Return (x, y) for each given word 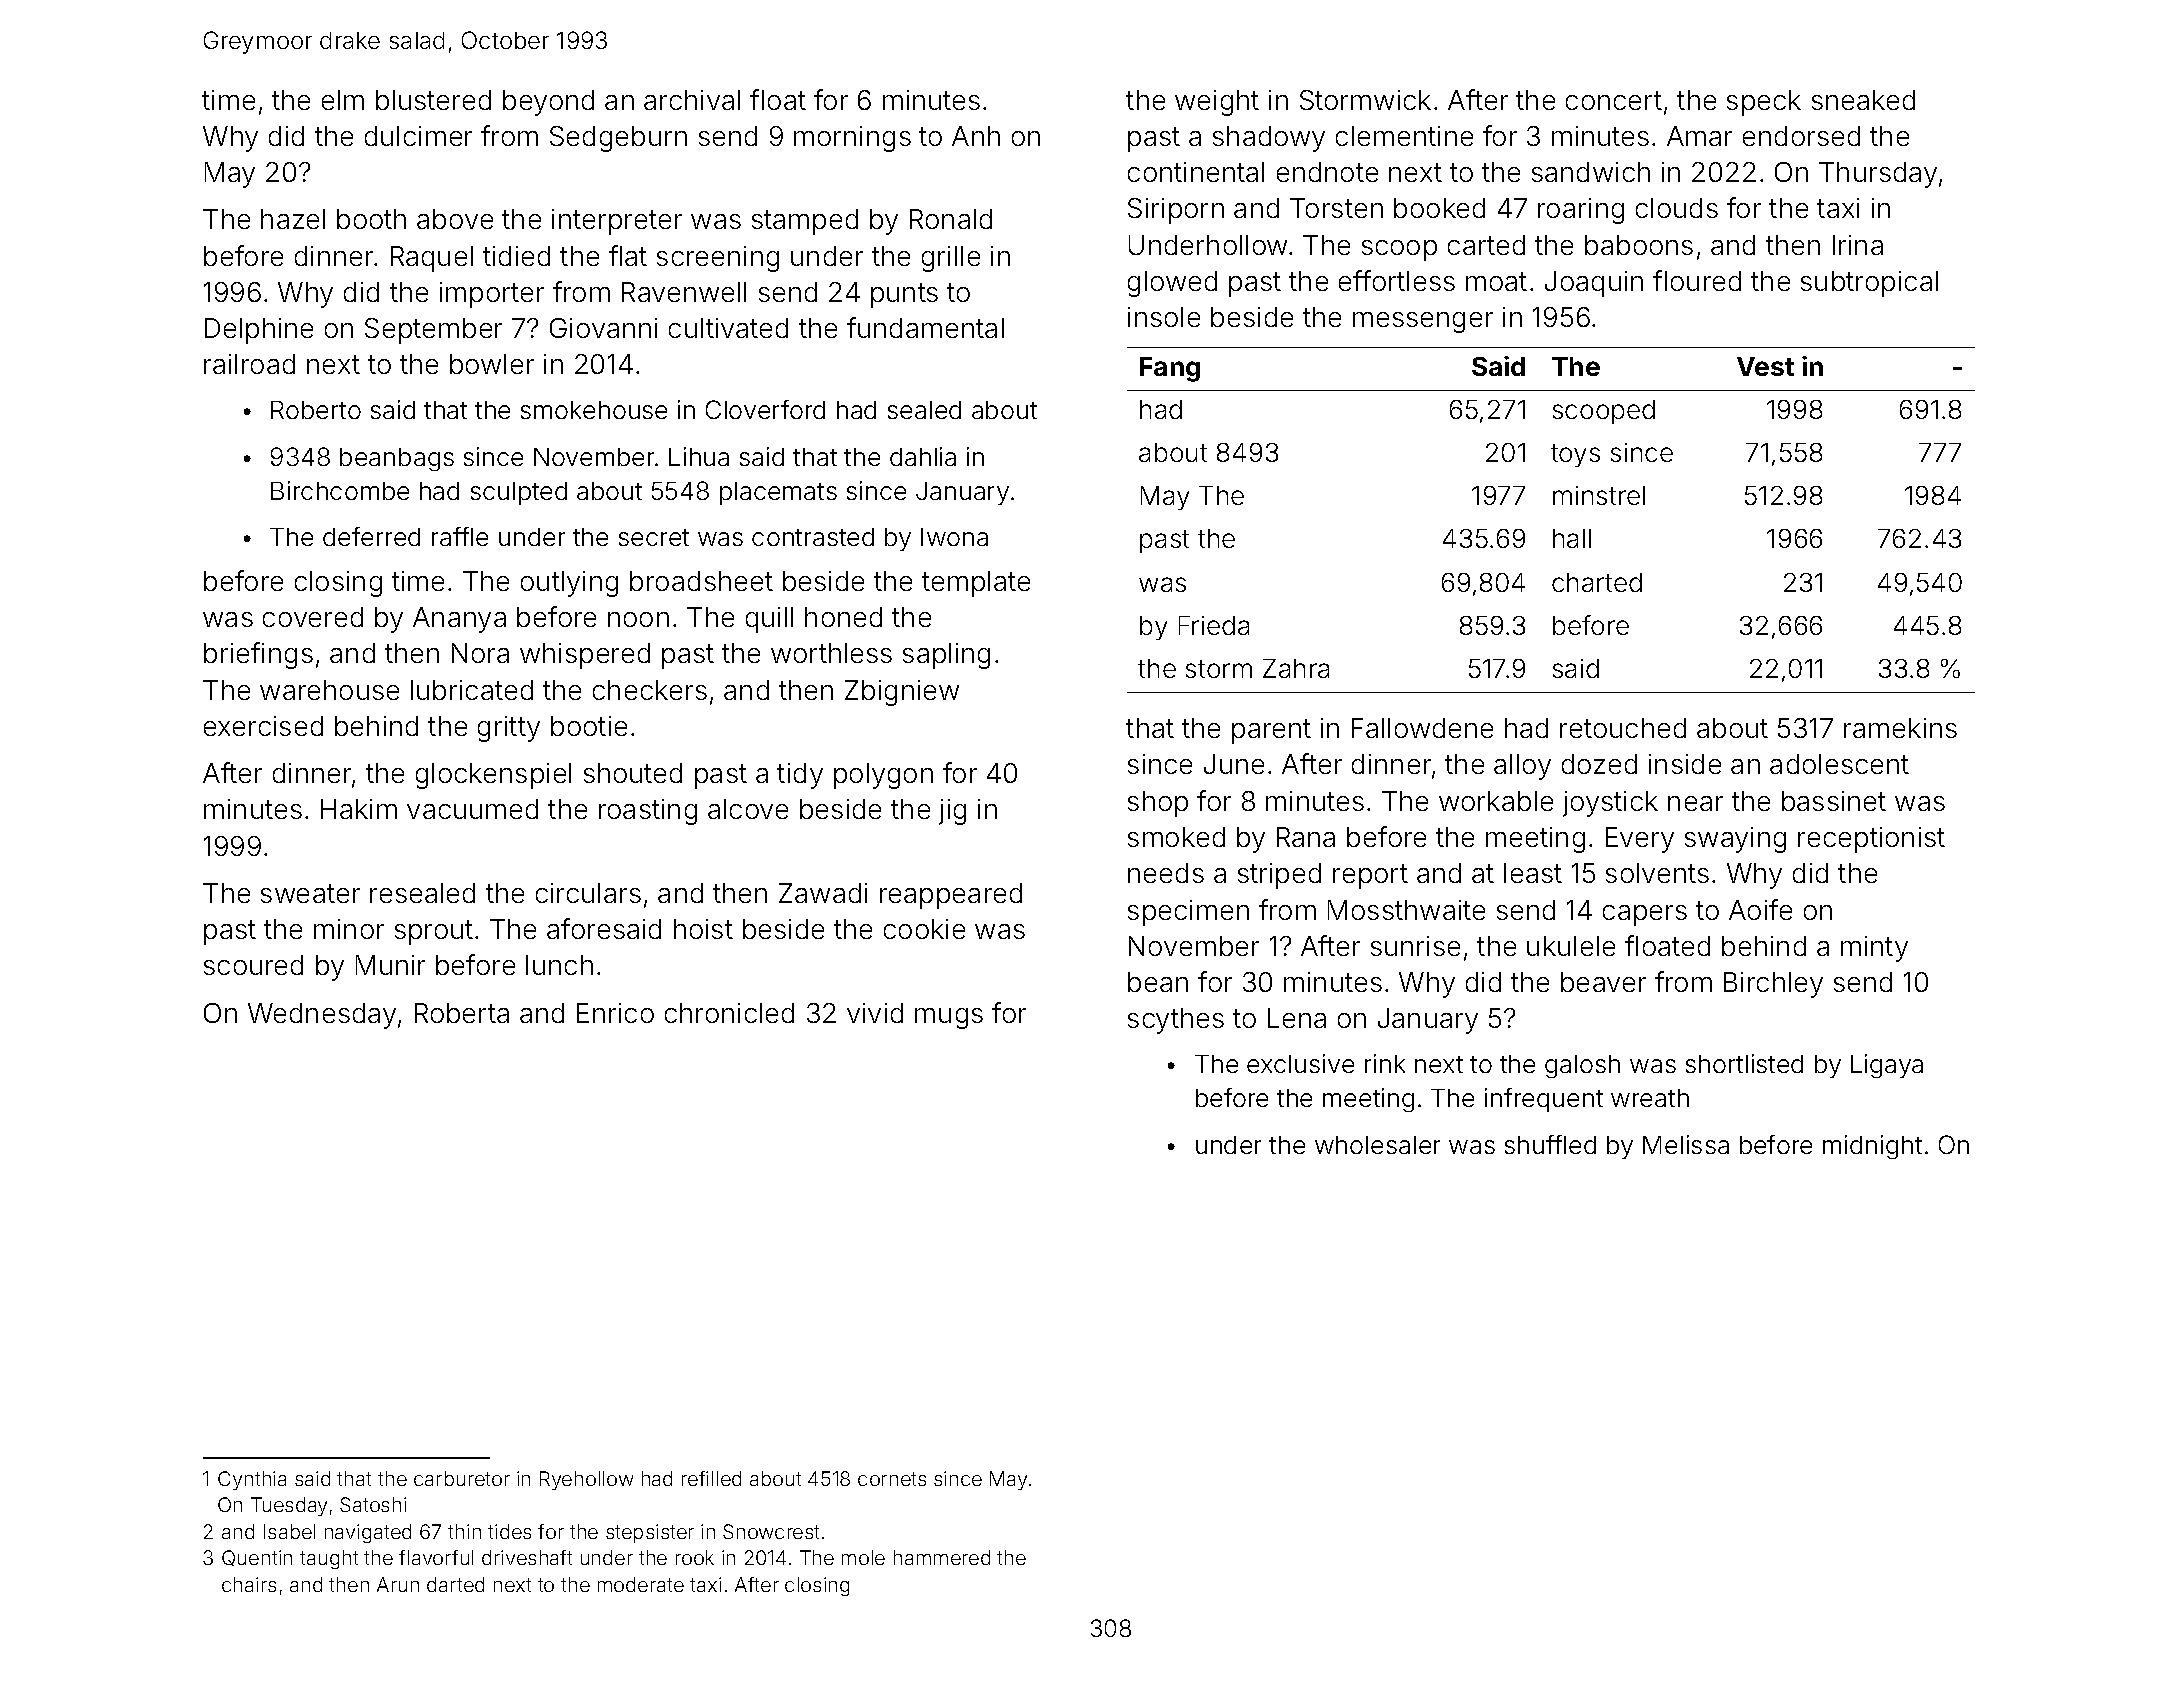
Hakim (359, 809)
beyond (548, 103)
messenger (1423, 322)
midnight (1872, 1147)
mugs (949, 1018)
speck (1764, 103)
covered (313, 617)
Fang (1170, 369)
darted (455, 1584)
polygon (883, 776)
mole (863, 1557)
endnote (1327, 172)
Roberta (462, 1013)
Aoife (1760, 909)
